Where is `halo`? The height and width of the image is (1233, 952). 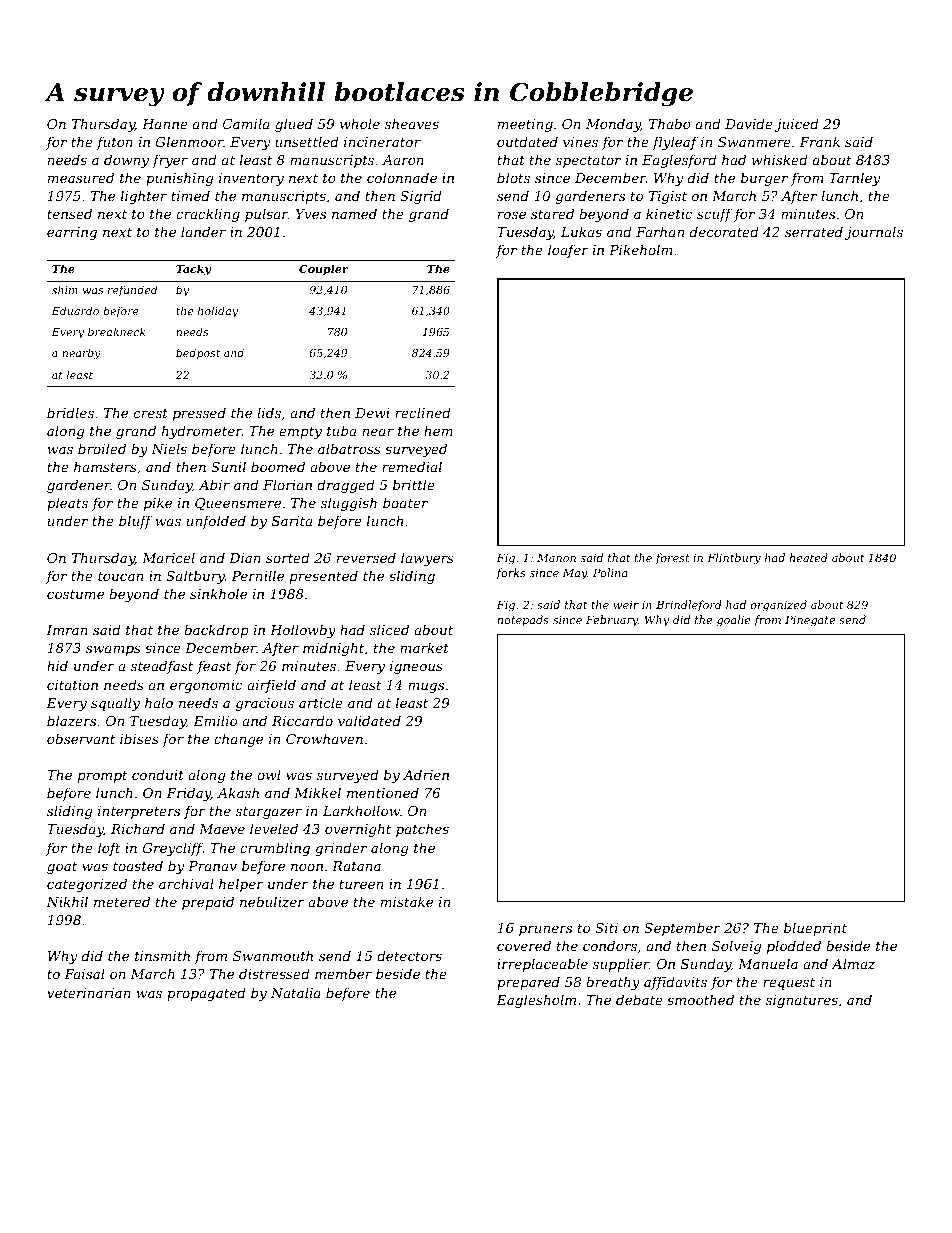
halo is located at coordinates (159, 702).
